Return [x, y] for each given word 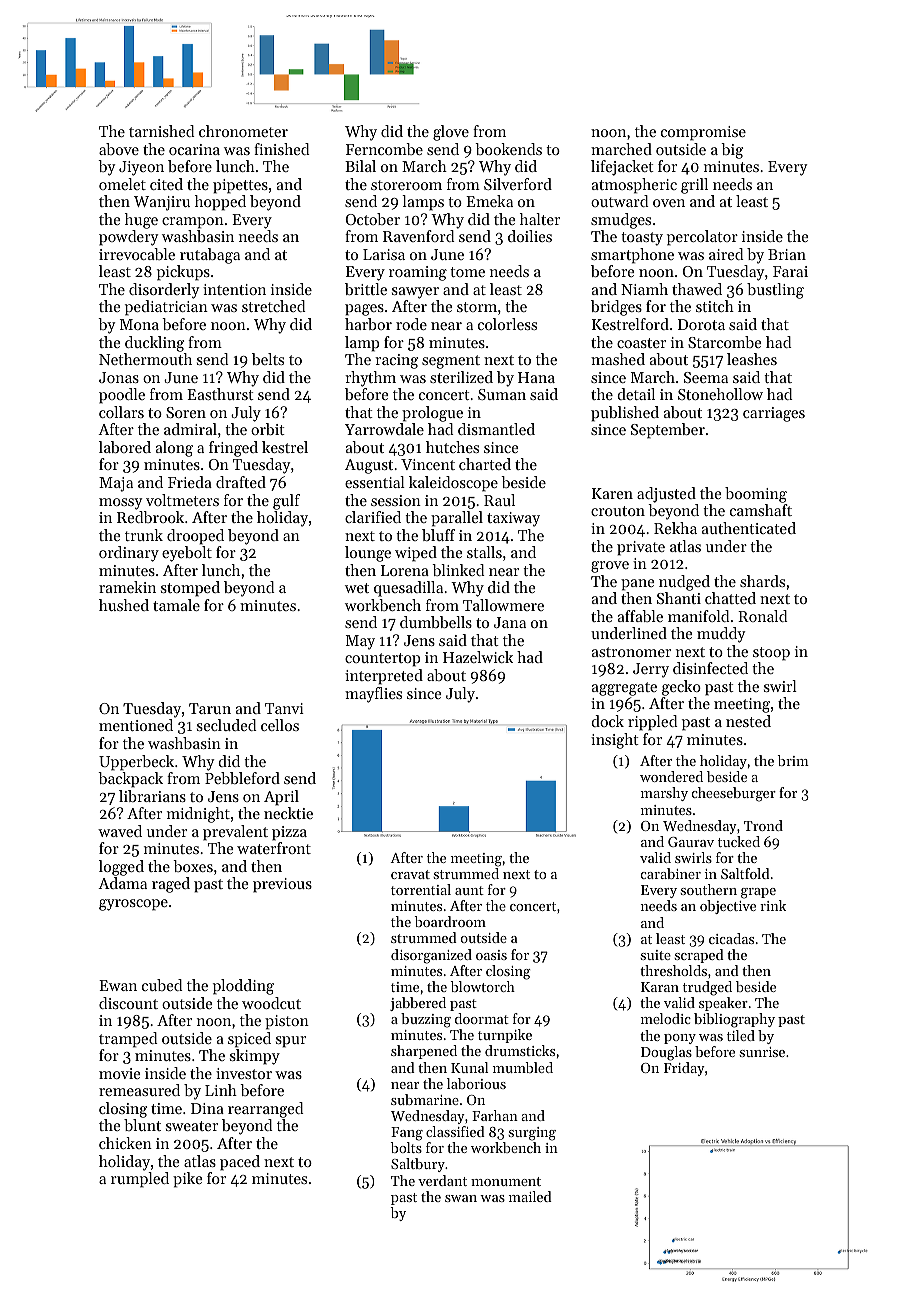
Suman [502, 394]
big [732, 151]
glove [451, 133]
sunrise [762, 1052]
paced [240, 1163]
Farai [790, 271]
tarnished [162, 131]
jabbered [418, 1004]
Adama [122, 883]
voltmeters [182, 500]
